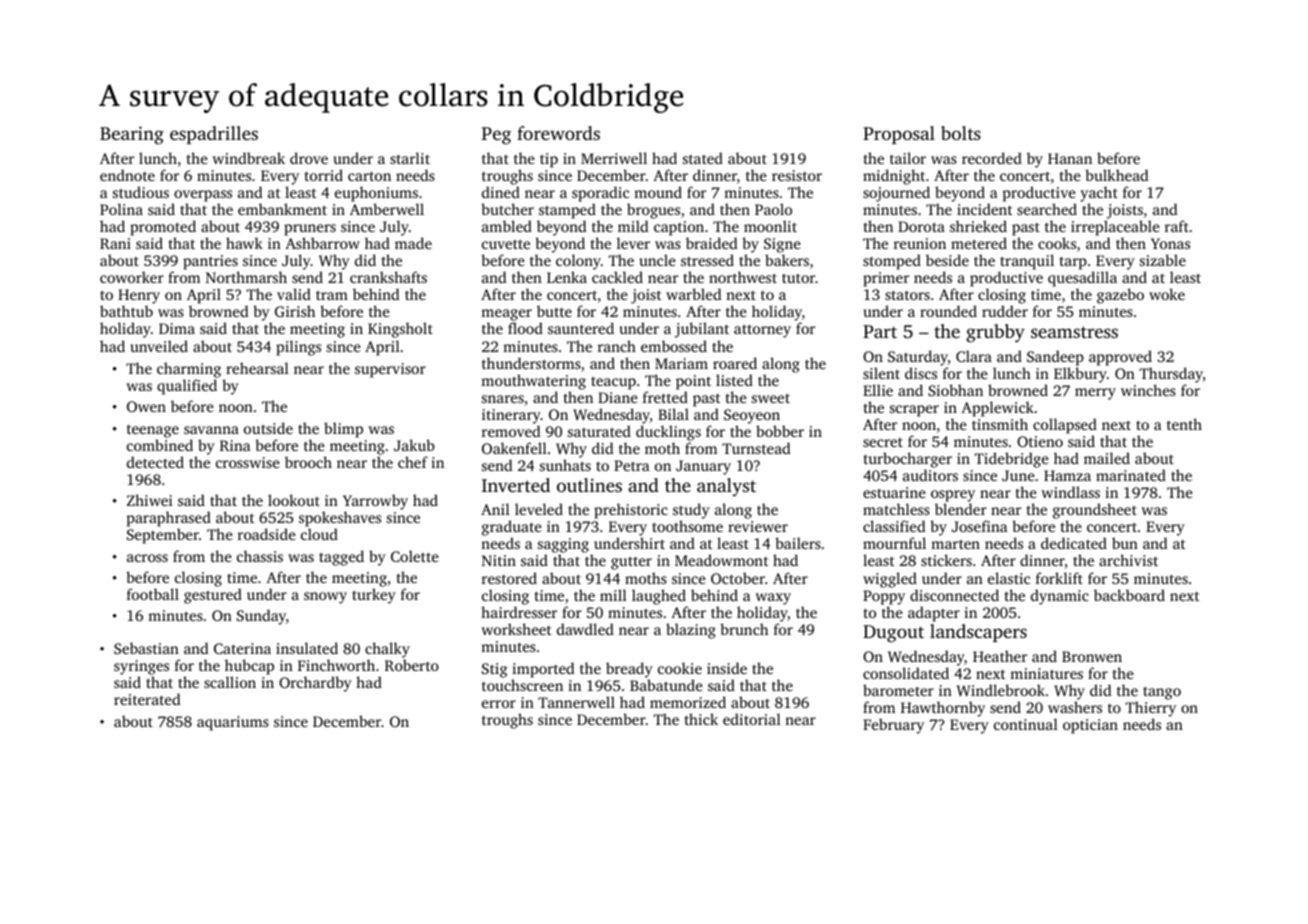 This screenshot has height=924, width=1308. I want to click on groundsheet, so click(1095, 511).
